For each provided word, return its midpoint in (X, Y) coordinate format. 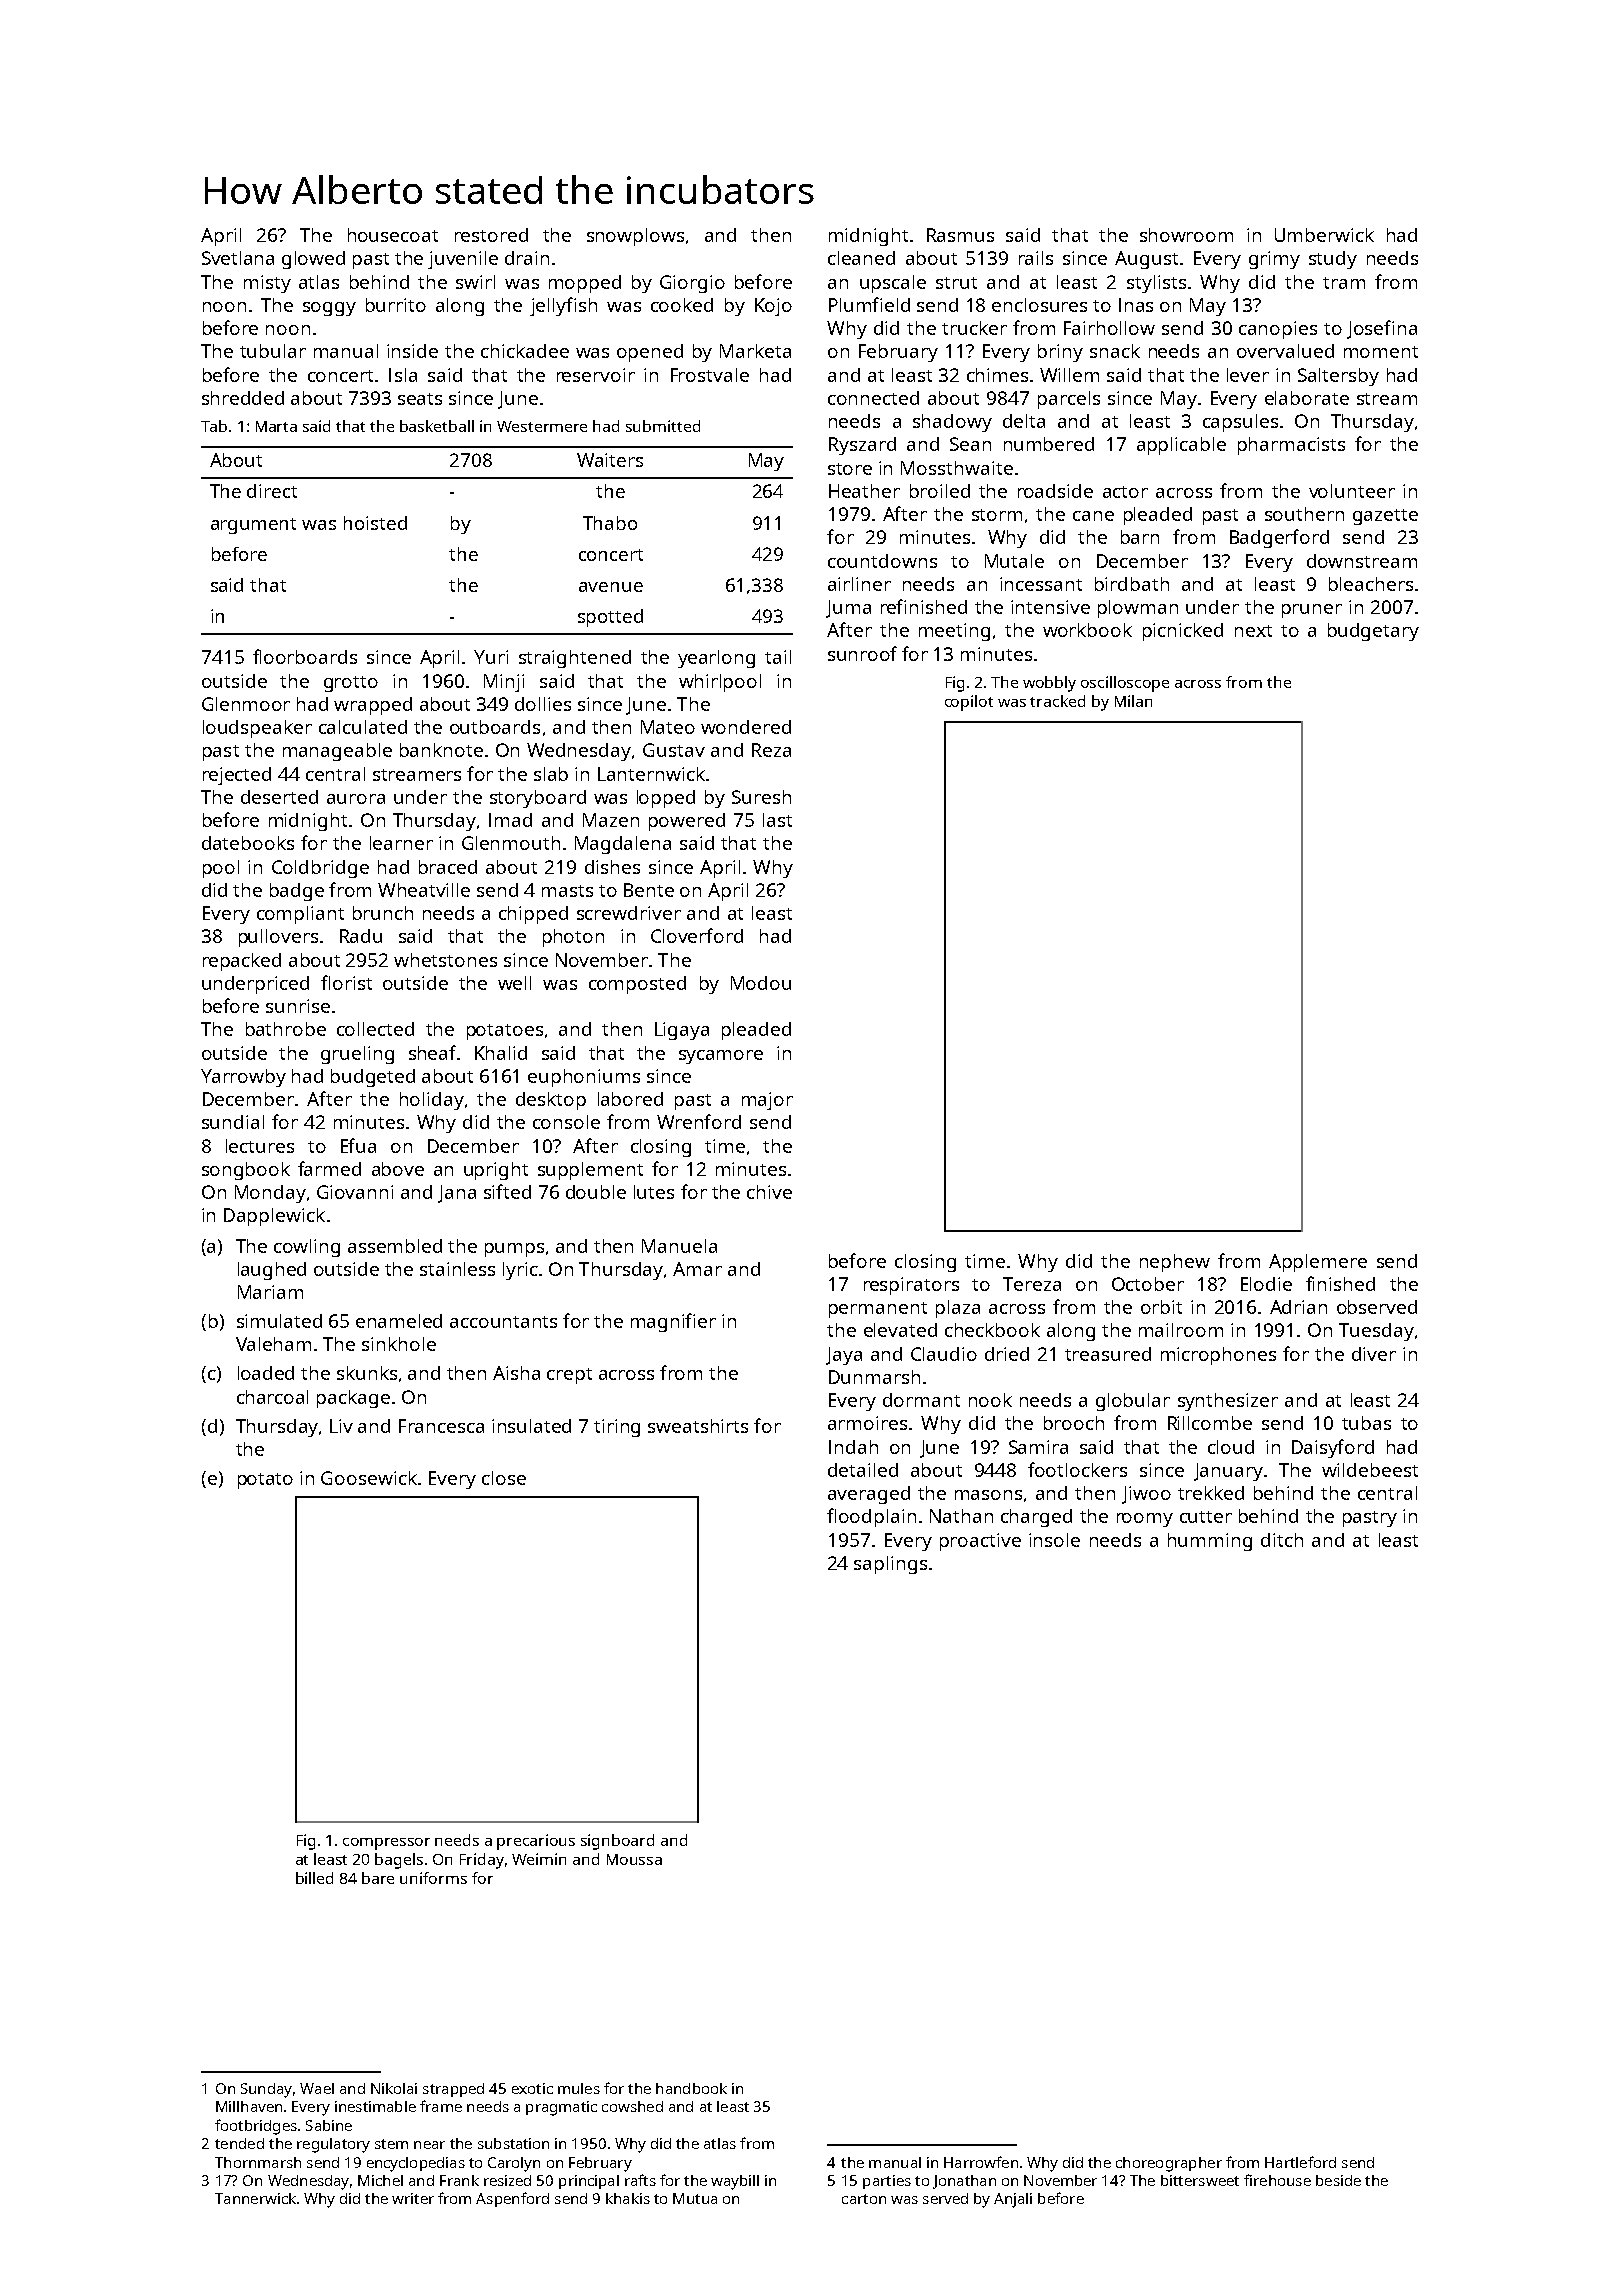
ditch (1282, 1540)
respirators (911, 1286)
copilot (969, 703)
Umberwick (1324, 235)
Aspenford (512, 2199)
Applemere (1318, 1263)
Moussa (634, 1859)
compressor (386, 1844)
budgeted (373, 1078)
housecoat (393, 235)
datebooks (248, 843)
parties (887, 2182)
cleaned (861, 258)
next (1253, 631)
